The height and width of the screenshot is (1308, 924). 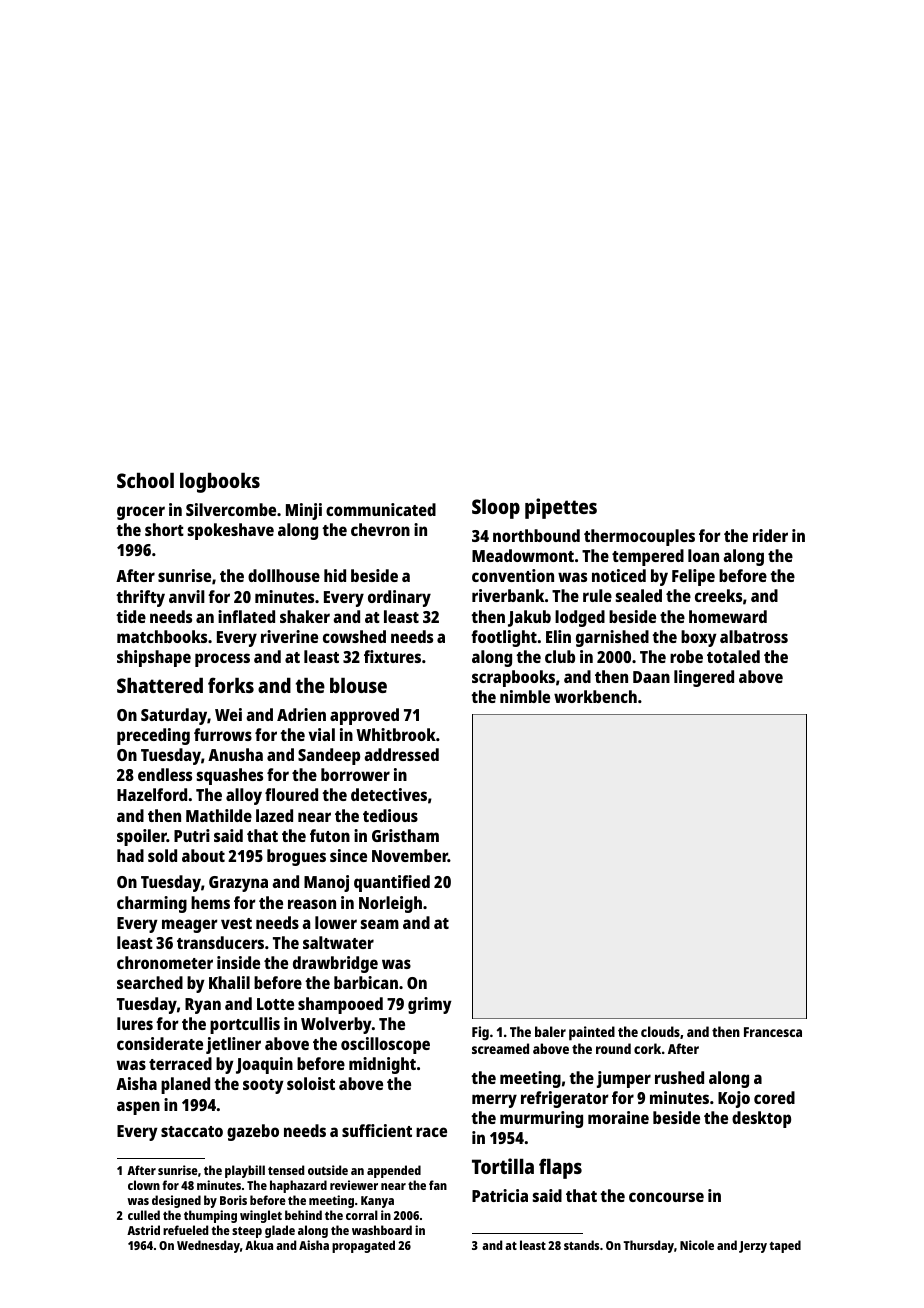 What do you see at coordinates (286, 1170) in the screenshot?
I see `tensed` at bounding box center [286, 1170].
